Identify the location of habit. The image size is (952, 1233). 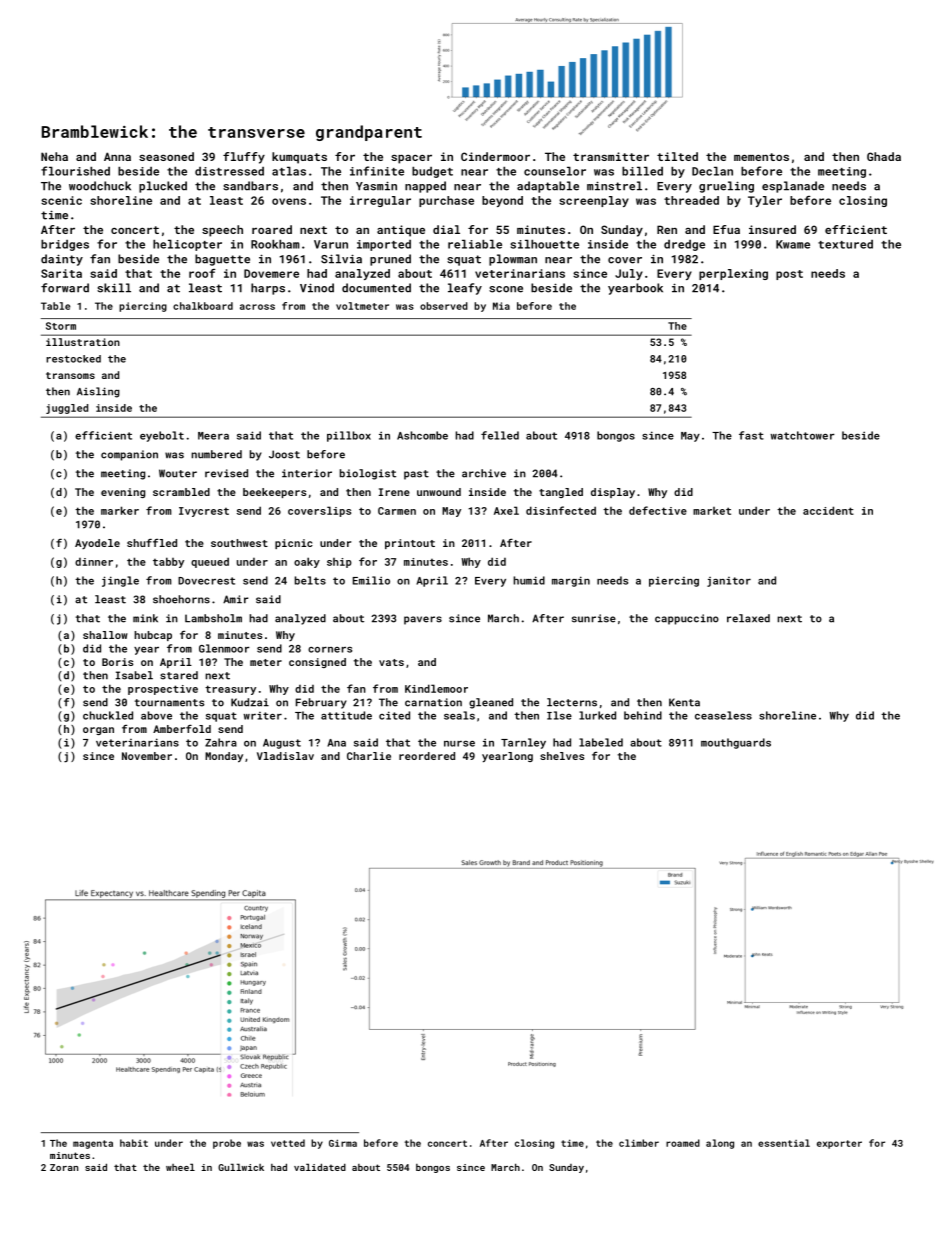
(134, 1143).
